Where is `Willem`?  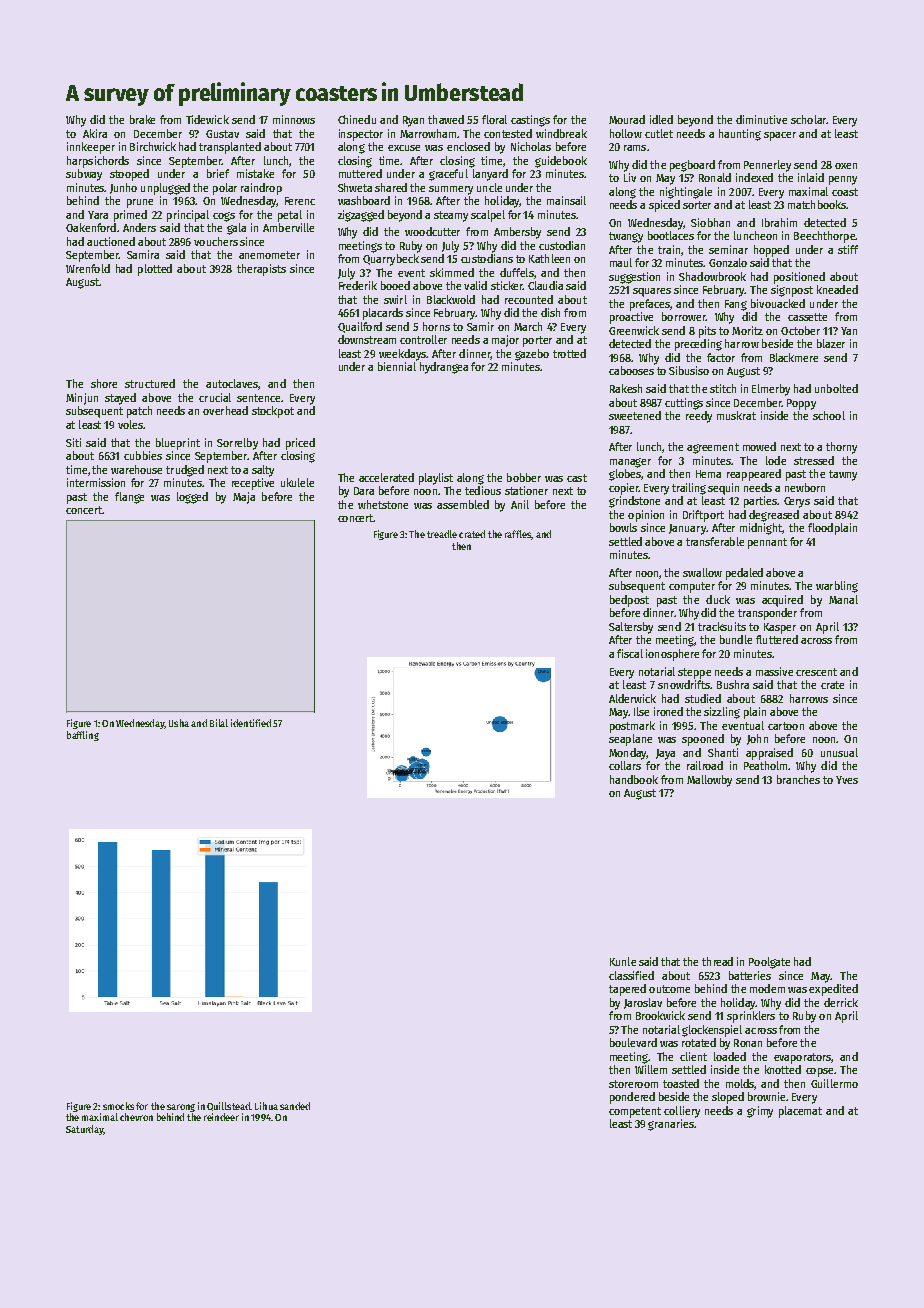
Willem is located at coordinates (651, 1069).
